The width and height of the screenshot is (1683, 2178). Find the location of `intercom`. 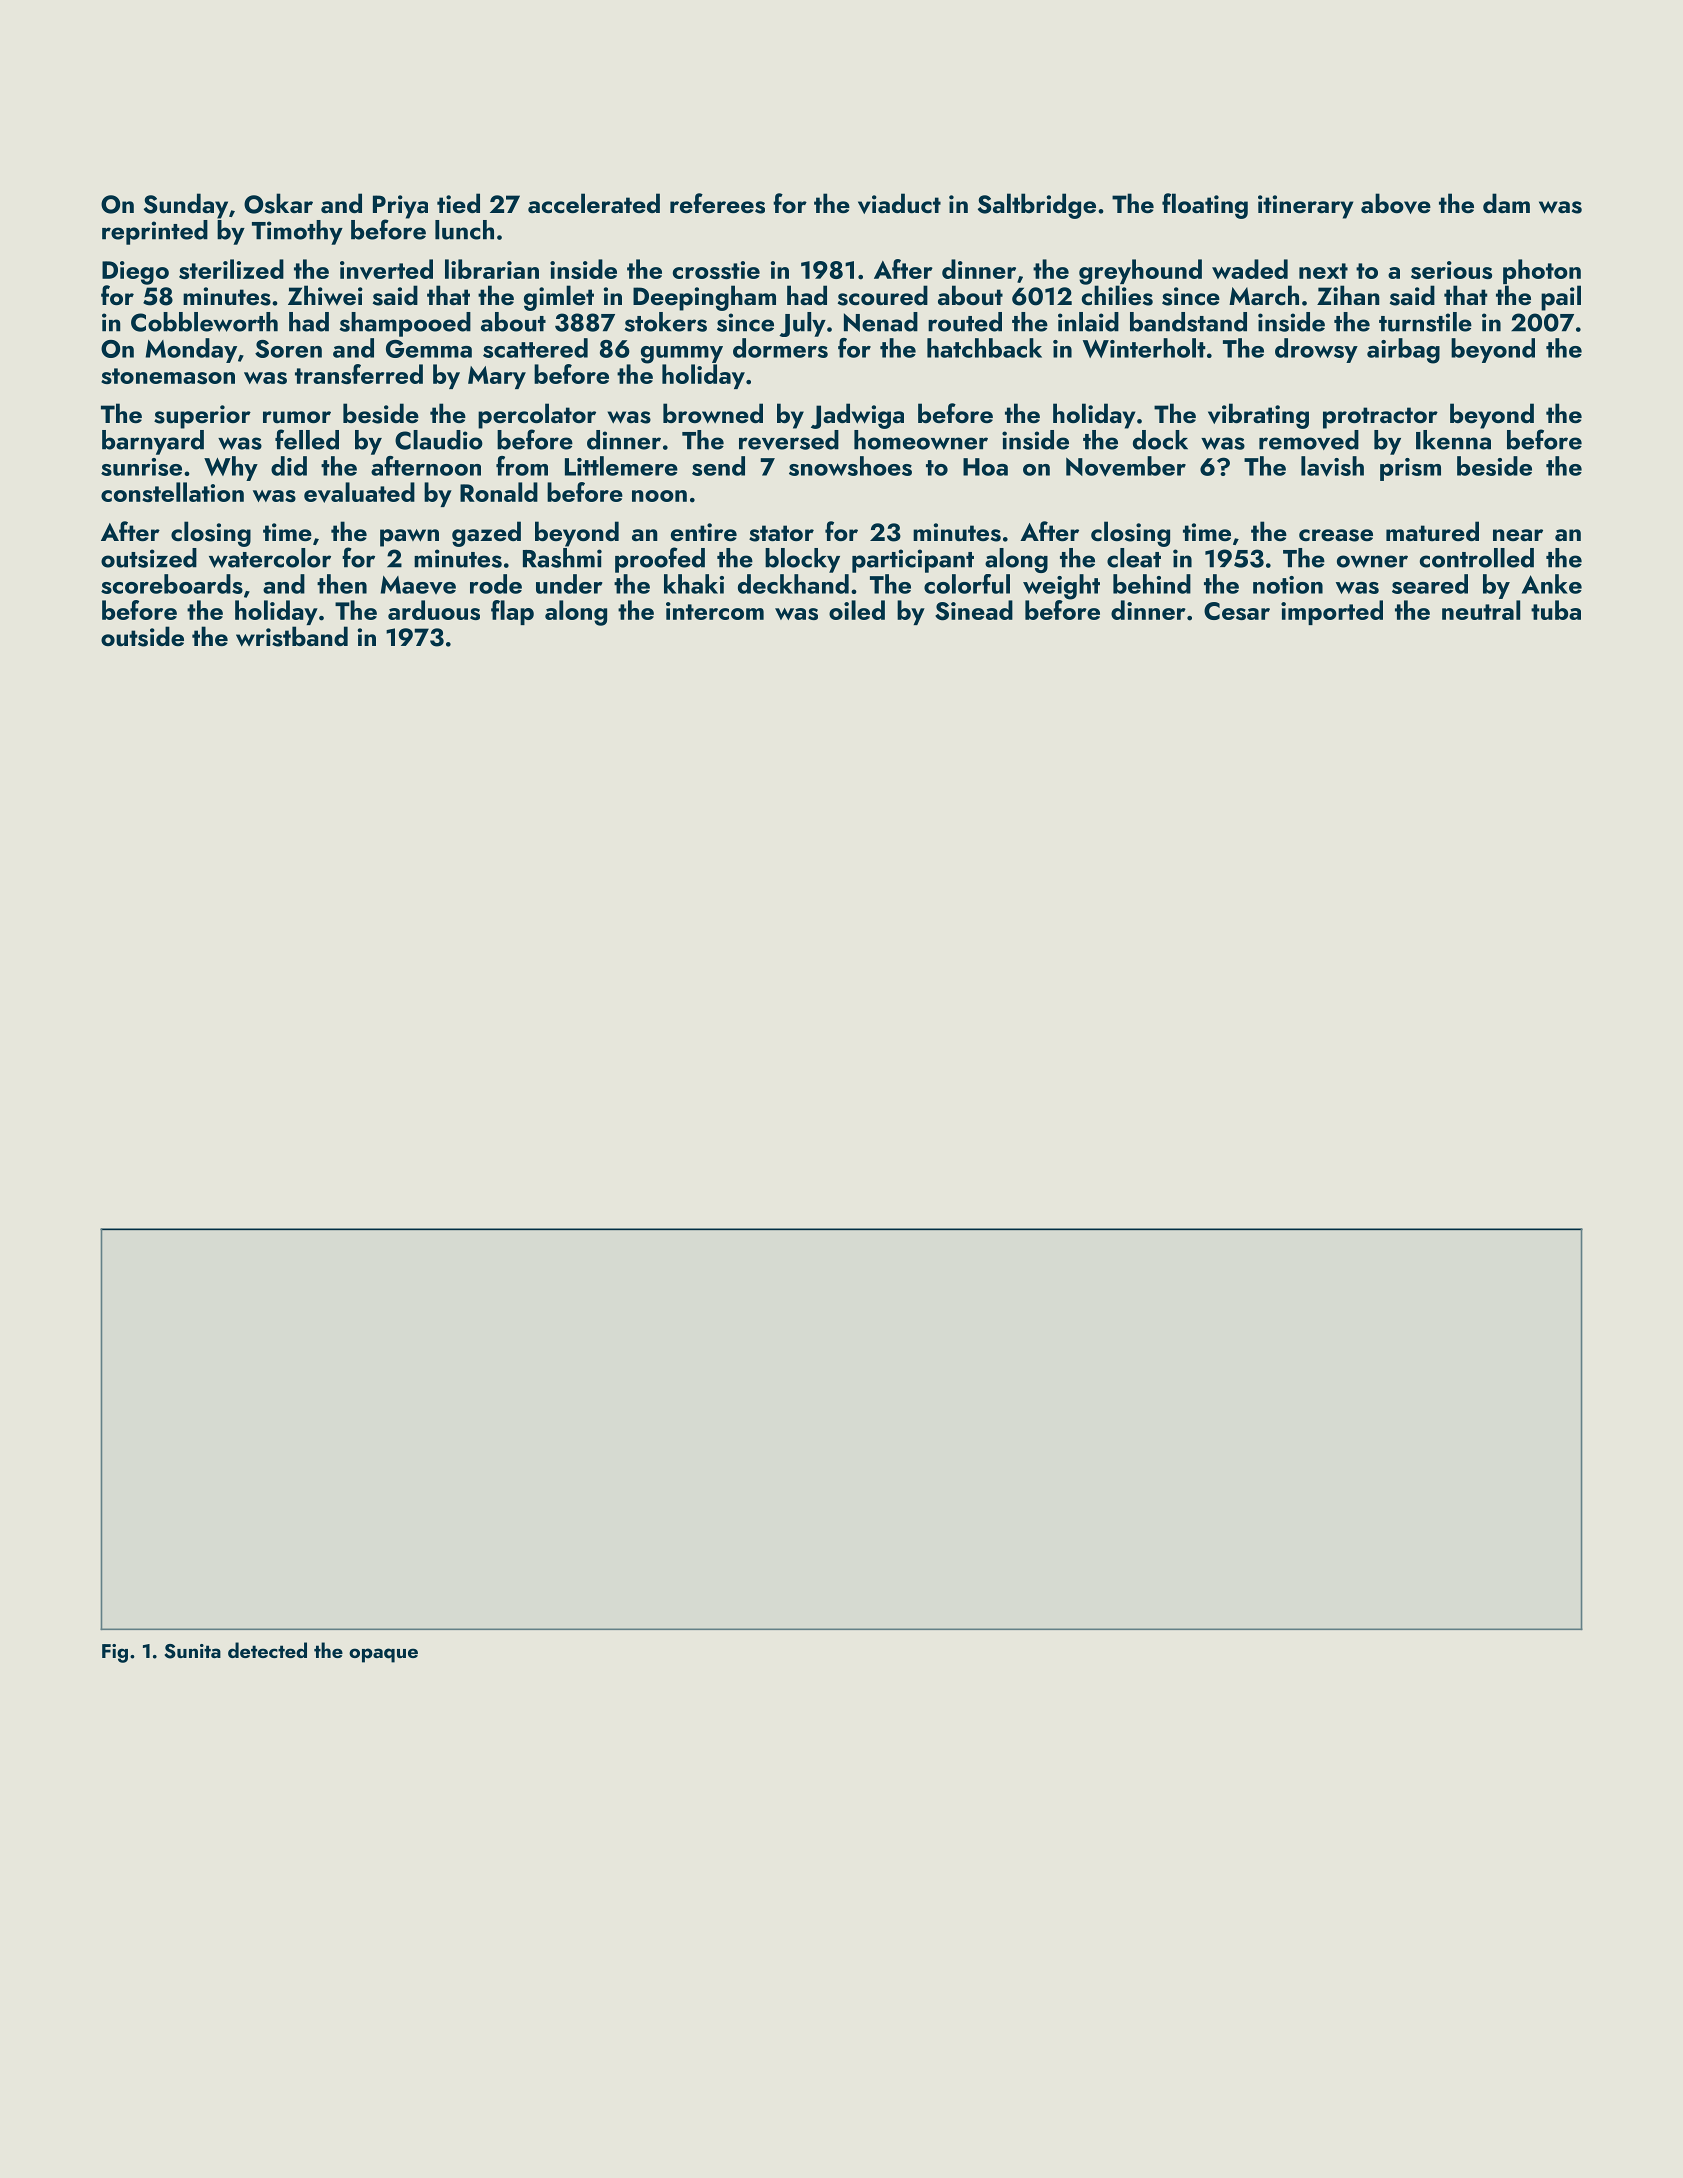

intercom is located at coordinates (715, 611).
